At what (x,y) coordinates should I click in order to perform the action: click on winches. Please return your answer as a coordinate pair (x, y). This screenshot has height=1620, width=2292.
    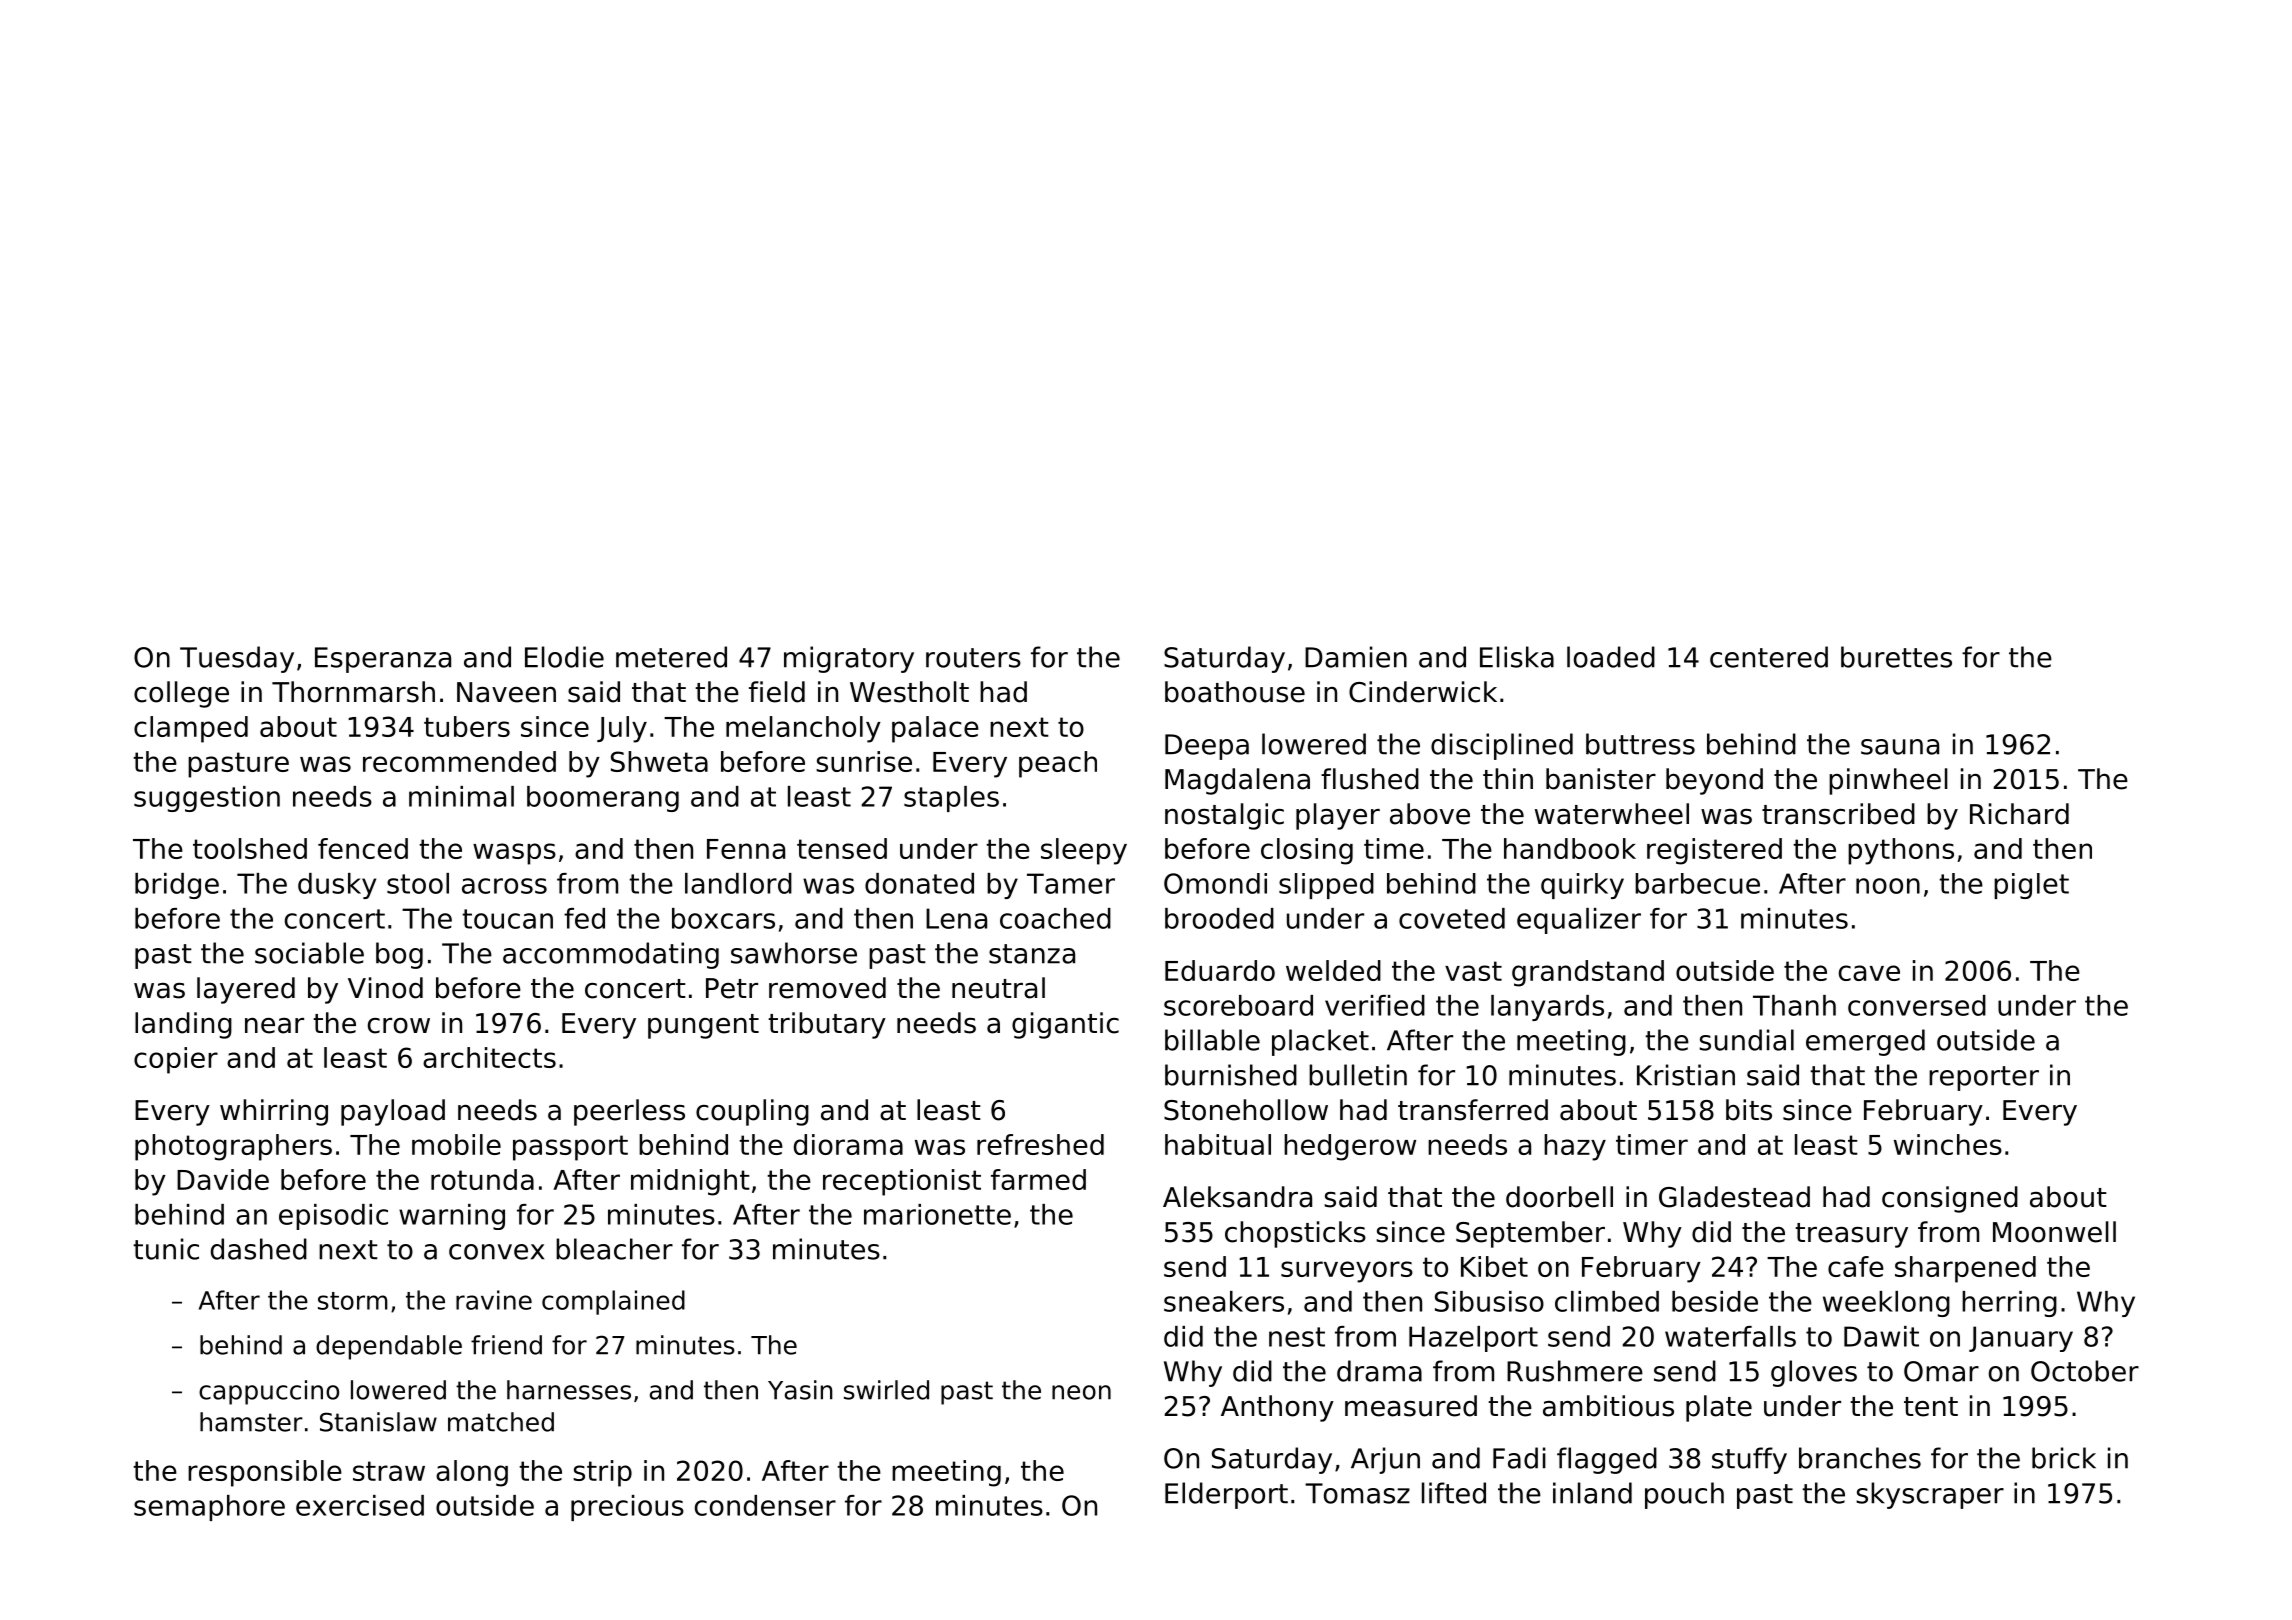
    Looking at the image, I should click on (1948, 1144).
